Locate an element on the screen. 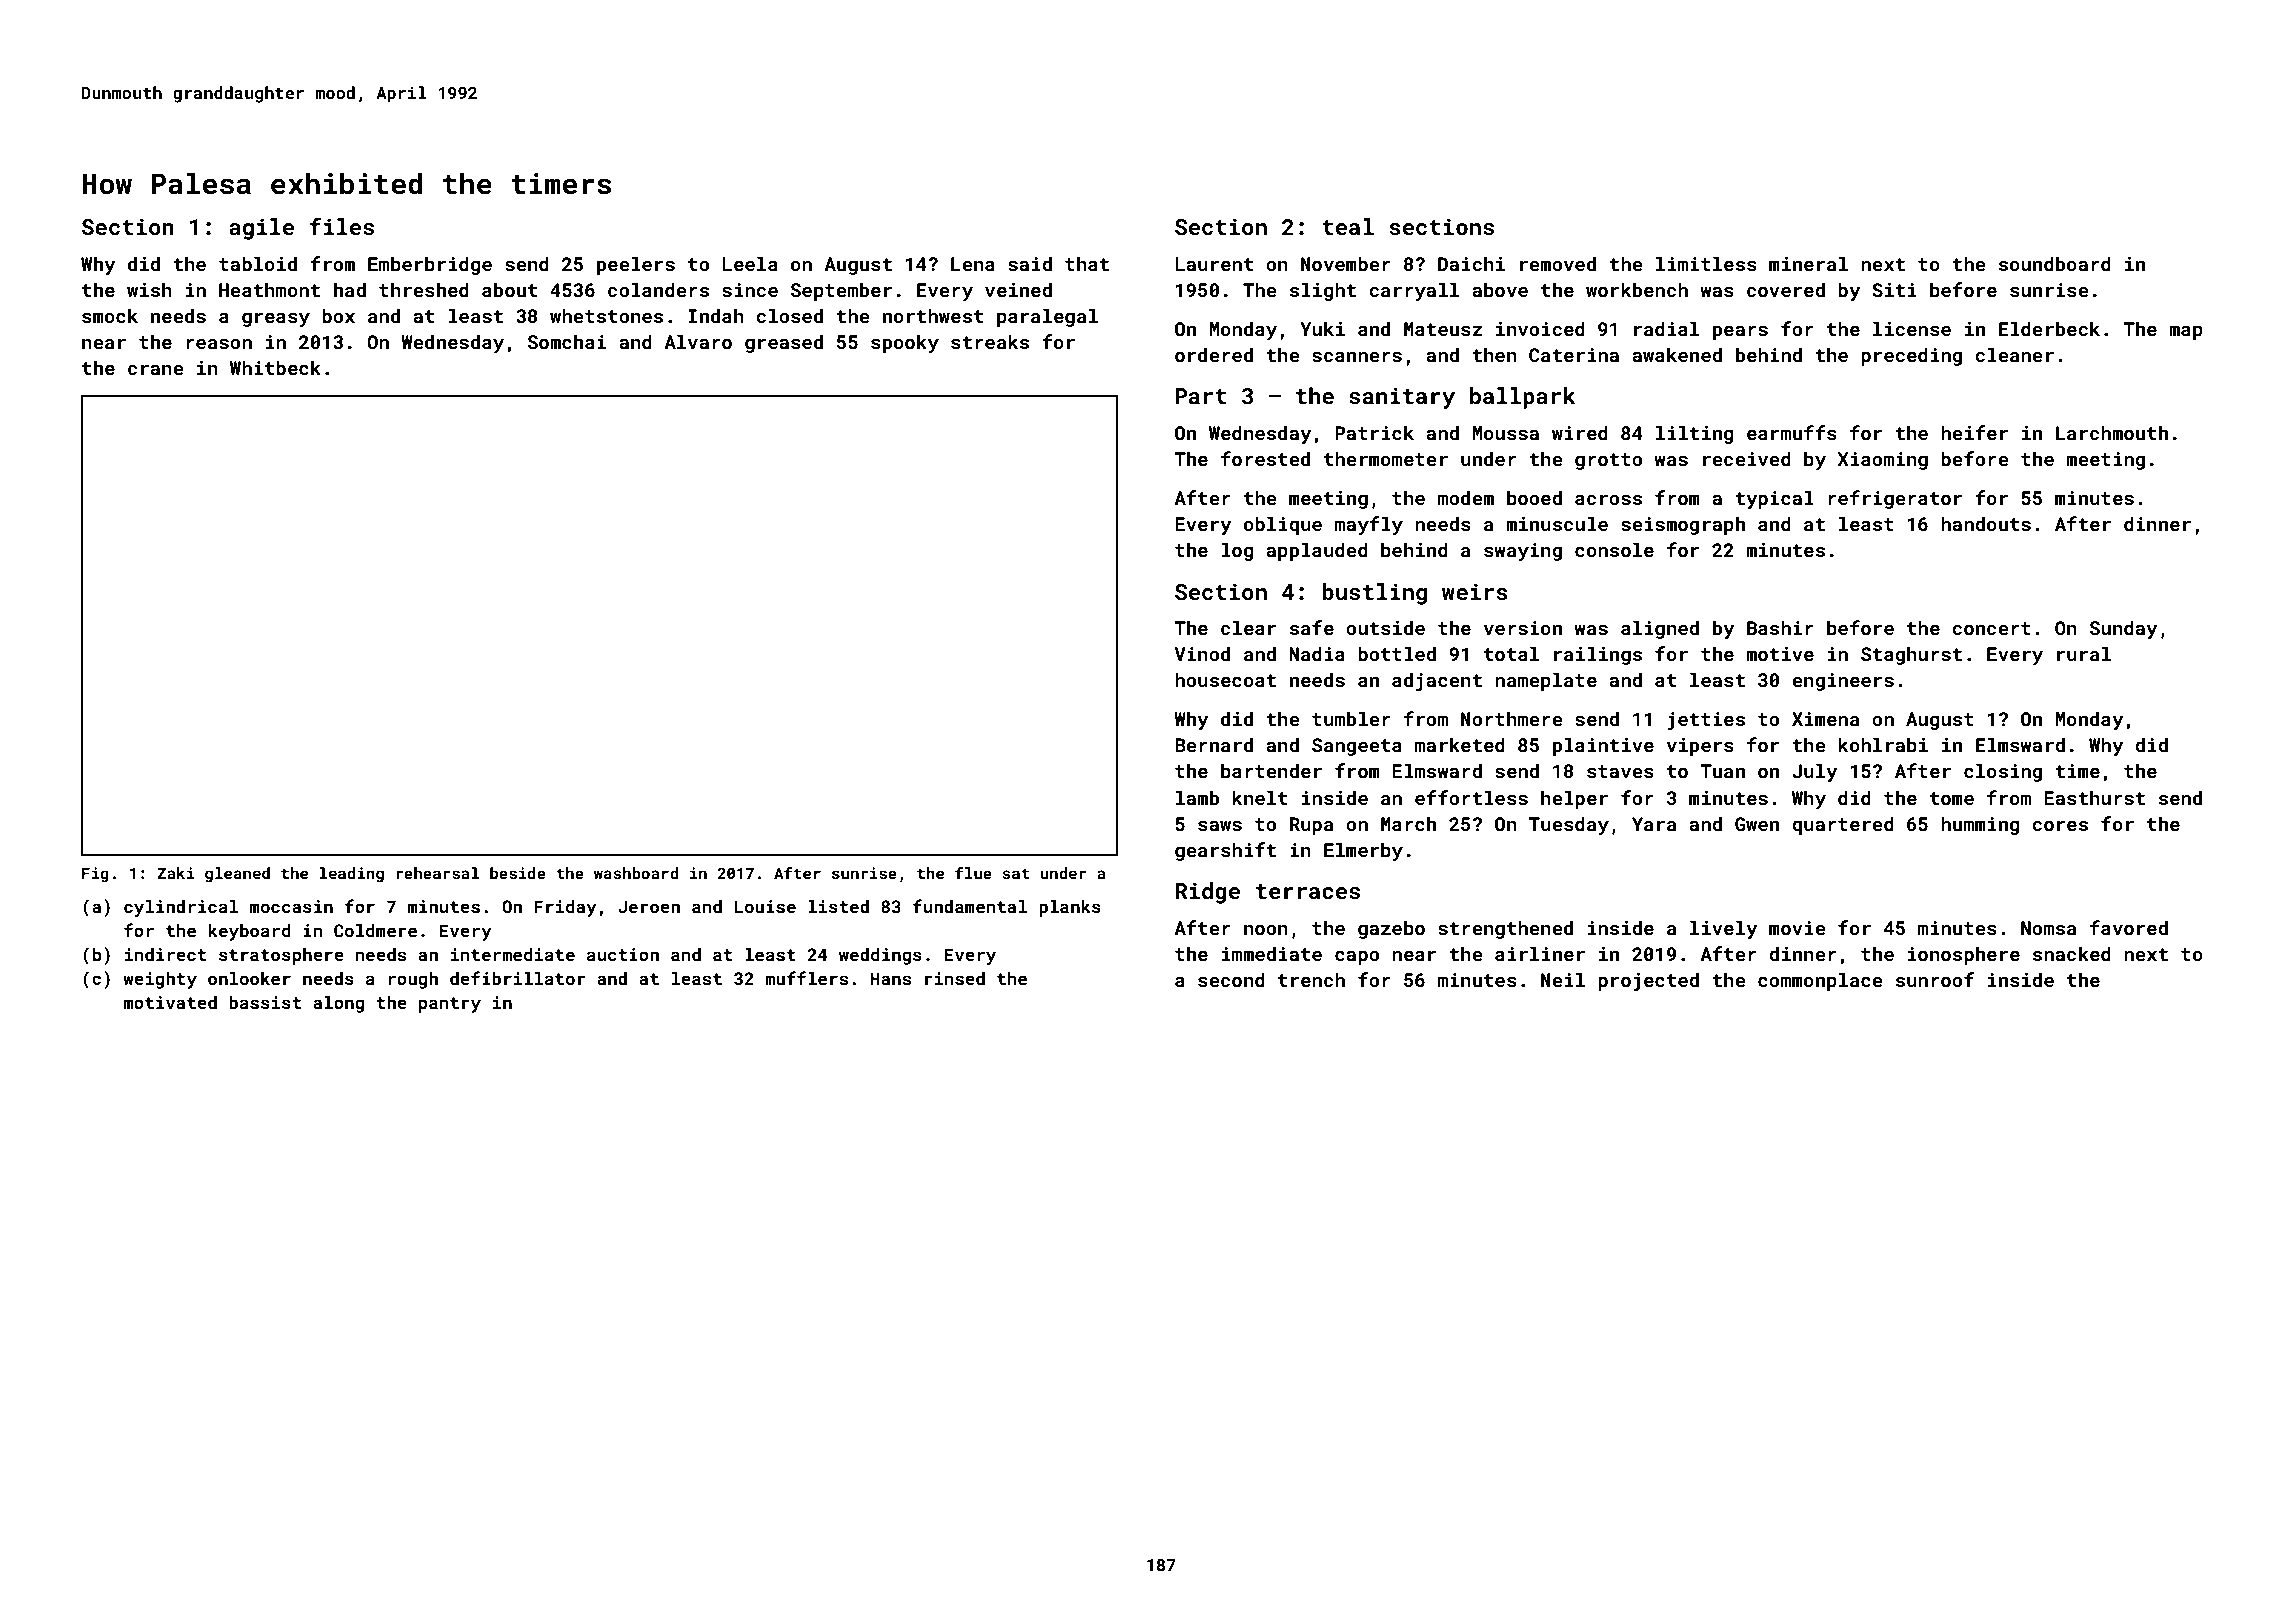 The image size is (2292, 1620). log is located at coordinates (1238, 551).
